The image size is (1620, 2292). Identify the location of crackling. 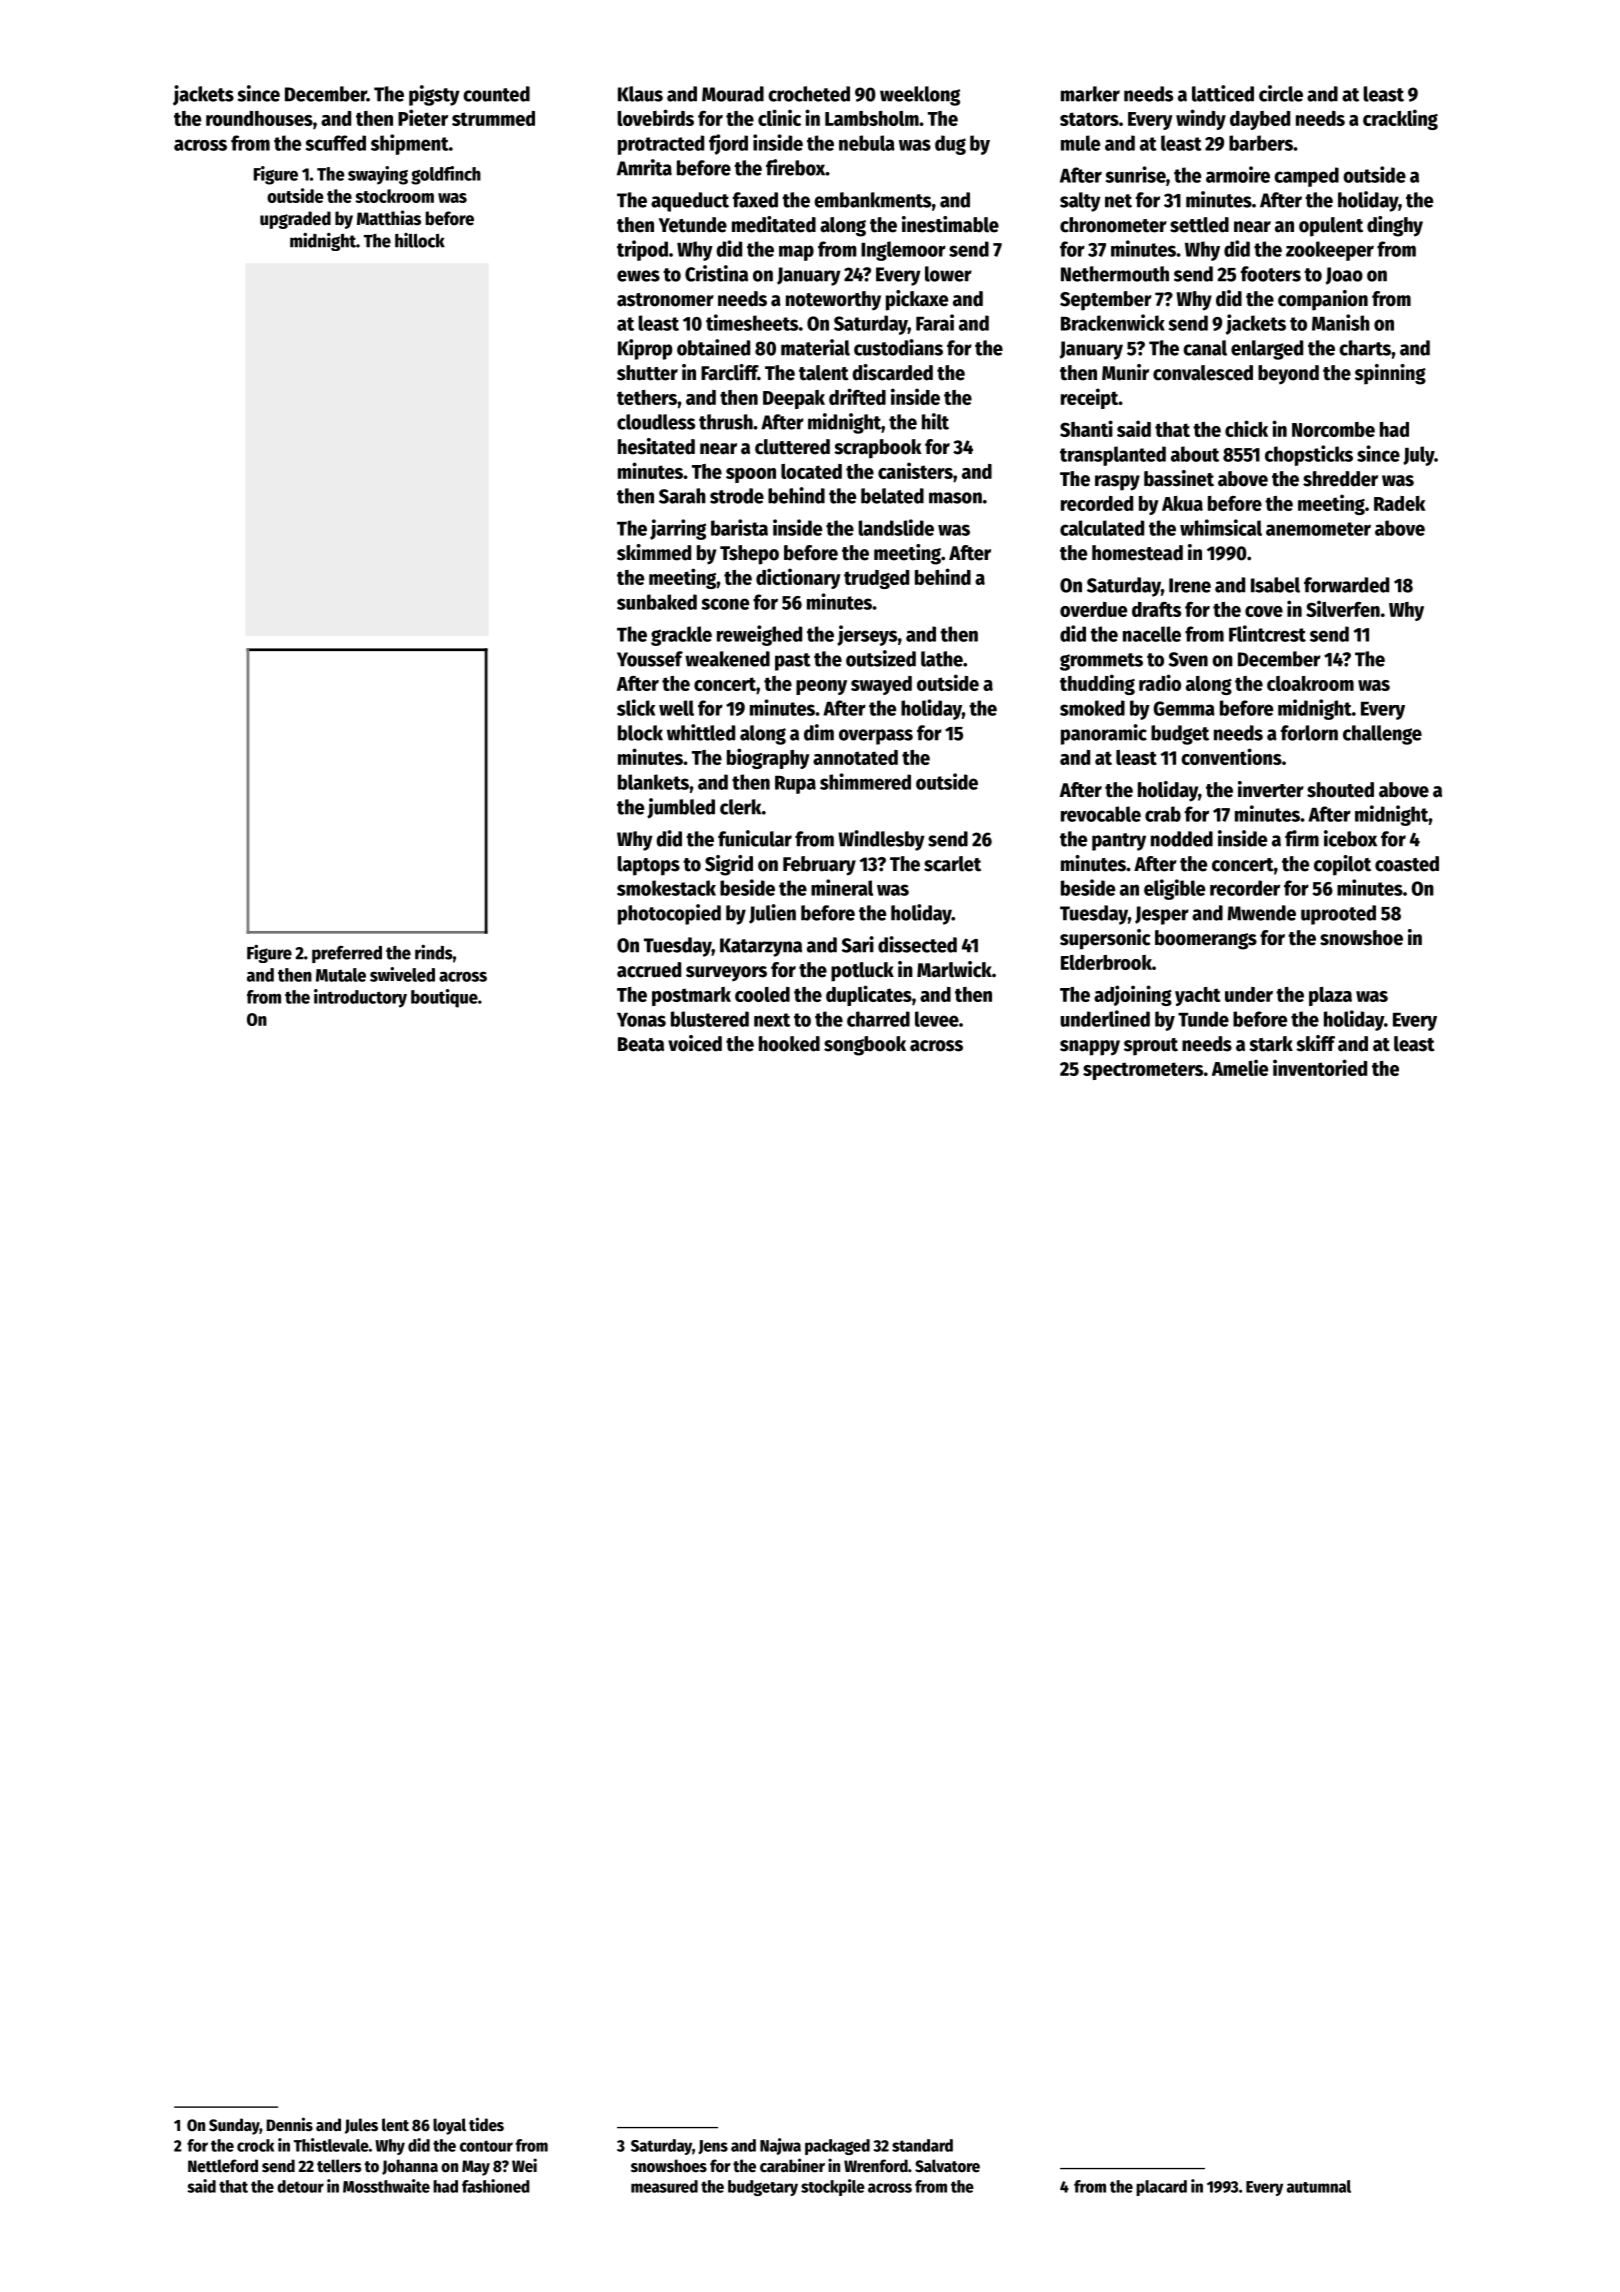
(1400, 119).
